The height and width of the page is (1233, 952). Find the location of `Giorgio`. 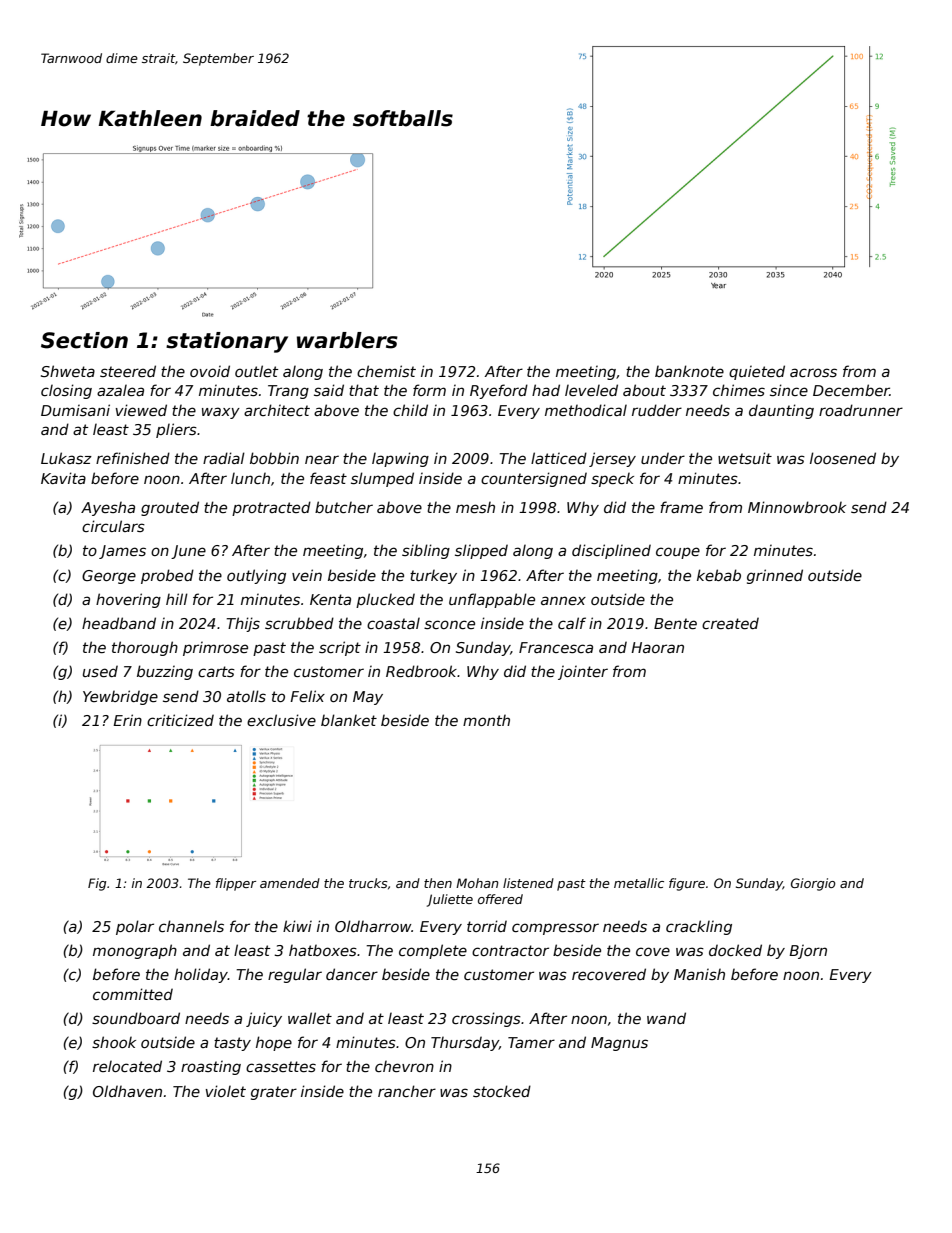

Giorgio is located at coordinates (813, 884).
